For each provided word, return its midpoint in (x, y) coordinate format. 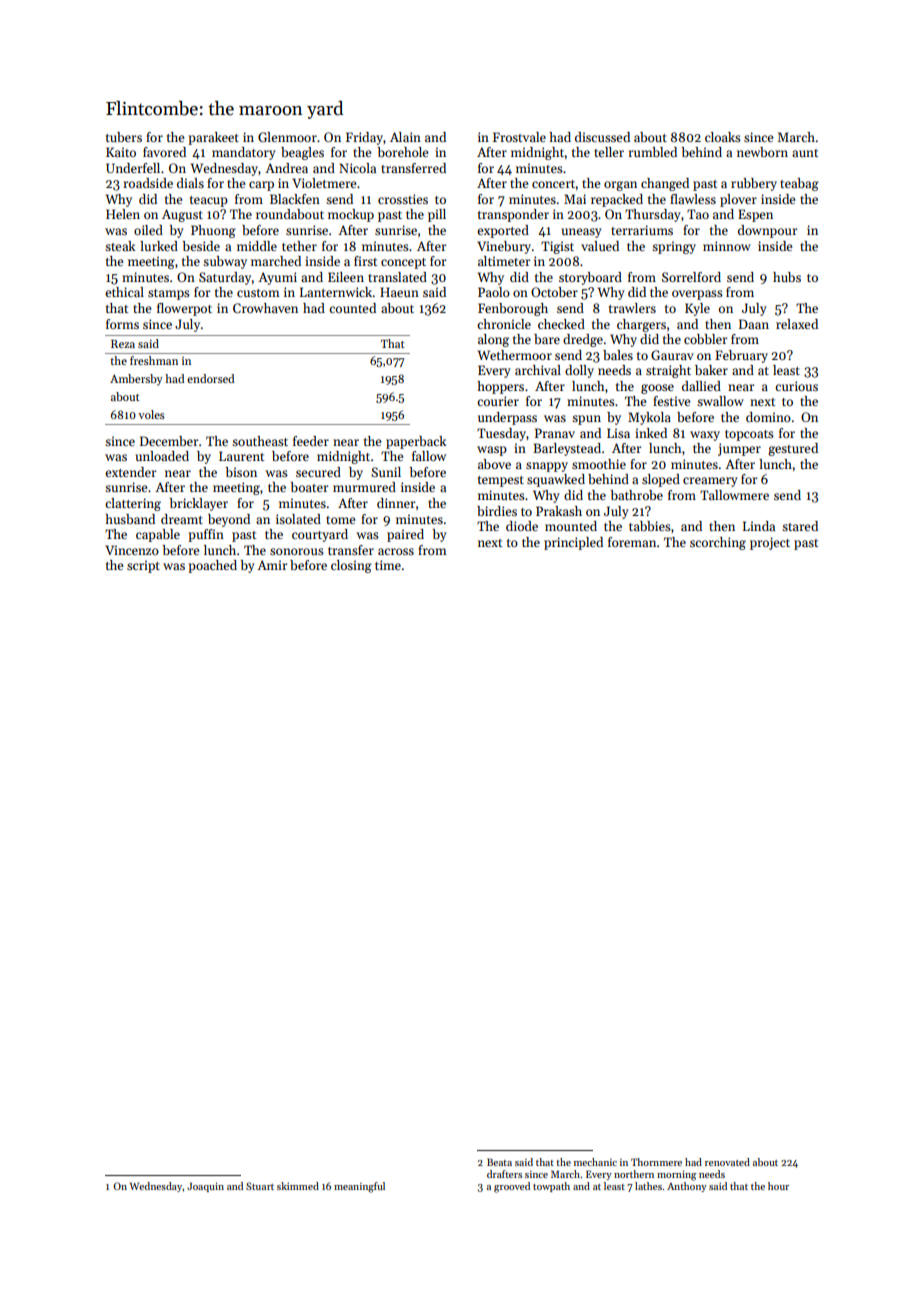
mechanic (595, 1162)
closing (351, 566)
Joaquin (205, 1187)
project (770, 543)
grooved (512, 1187)
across (396, 551)
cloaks (723, 137)
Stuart (260, 1186)
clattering (133, 504)
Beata (499, 1162)
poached (212, 566)
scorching (718, 543)
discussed (602, 137)
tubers (124, 137)
